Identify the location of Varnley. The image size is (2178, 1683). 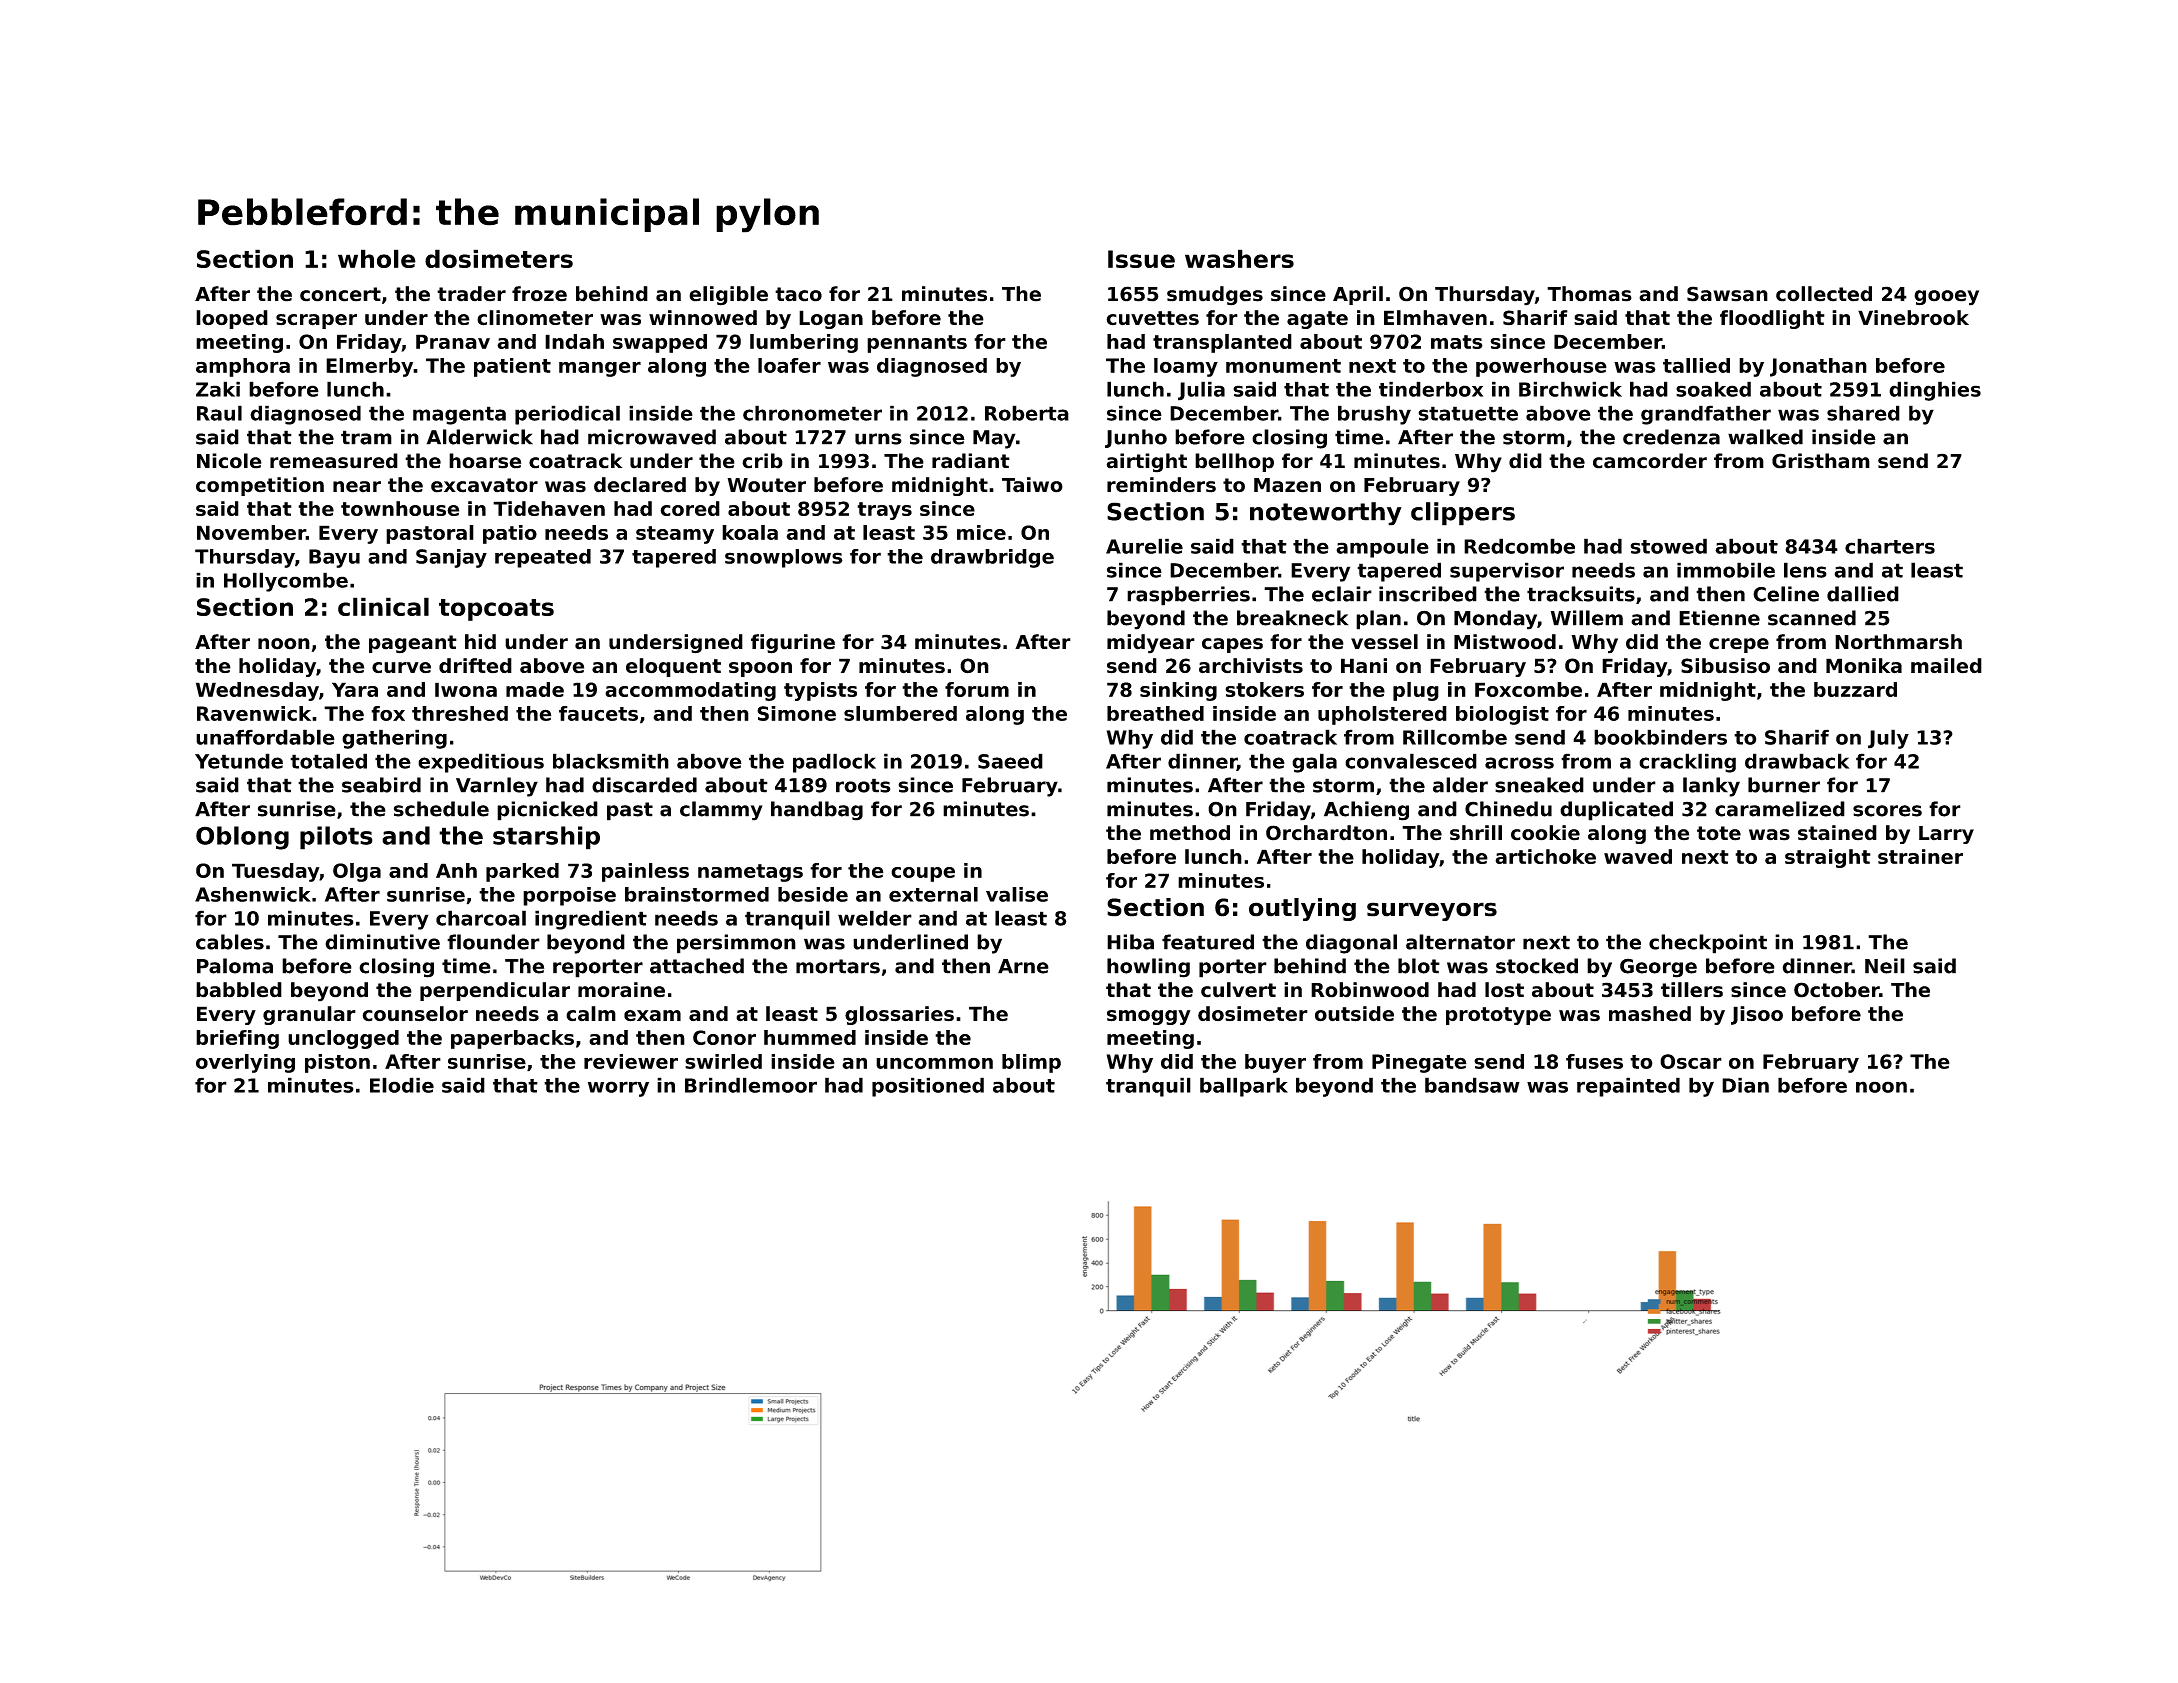
(497, 787).
